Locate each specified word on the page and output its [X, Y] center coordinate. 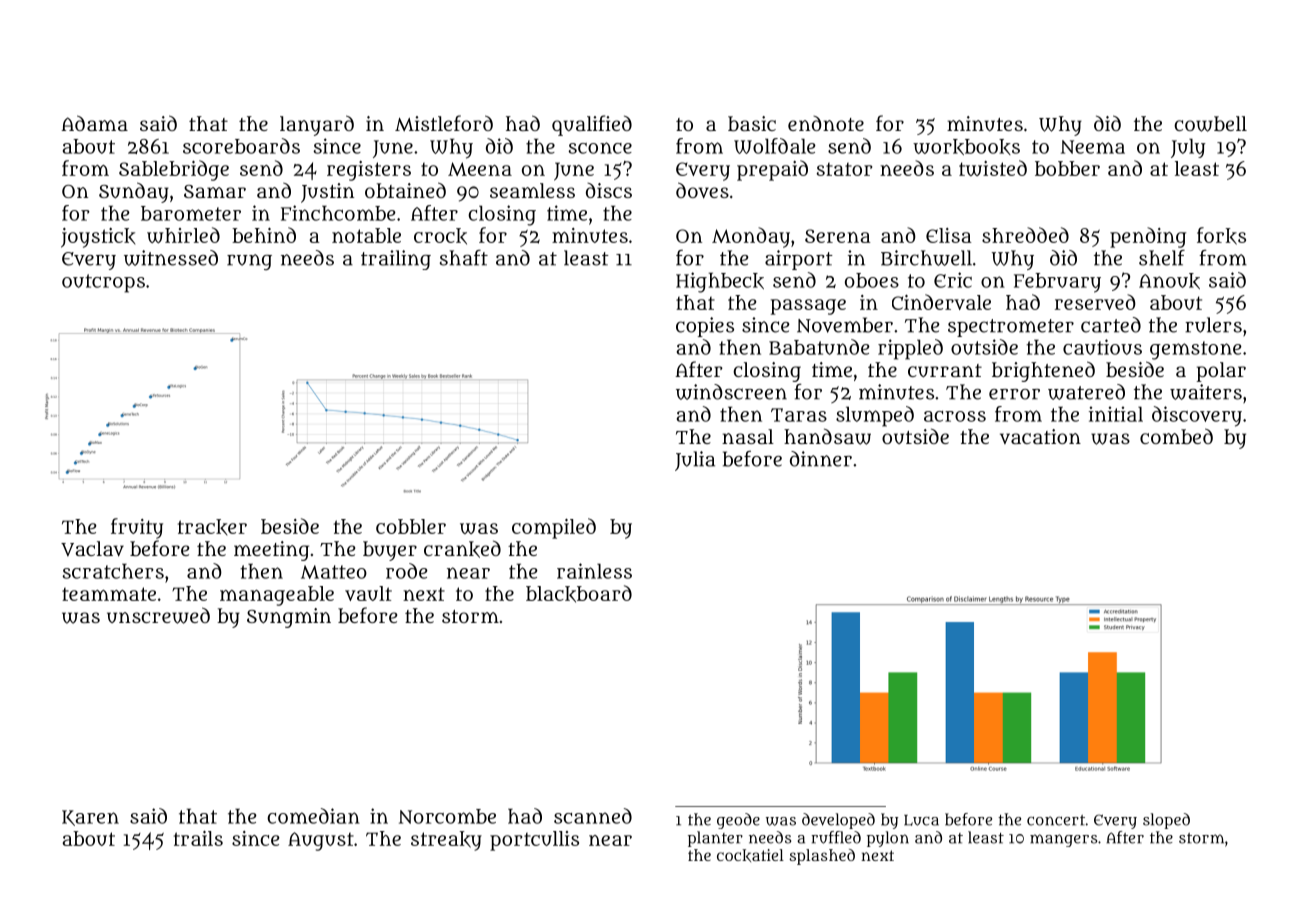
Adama [94, 123]
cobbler [411, 526]
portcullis [534, 841]
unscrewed [158, 615]
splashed [822, 857]
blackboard [579, 594]
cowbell [1210, 124]
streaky [446, 841]
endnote [826, 123]
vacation [1040, 436]
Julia [695, 461]
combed [1176, 436]
